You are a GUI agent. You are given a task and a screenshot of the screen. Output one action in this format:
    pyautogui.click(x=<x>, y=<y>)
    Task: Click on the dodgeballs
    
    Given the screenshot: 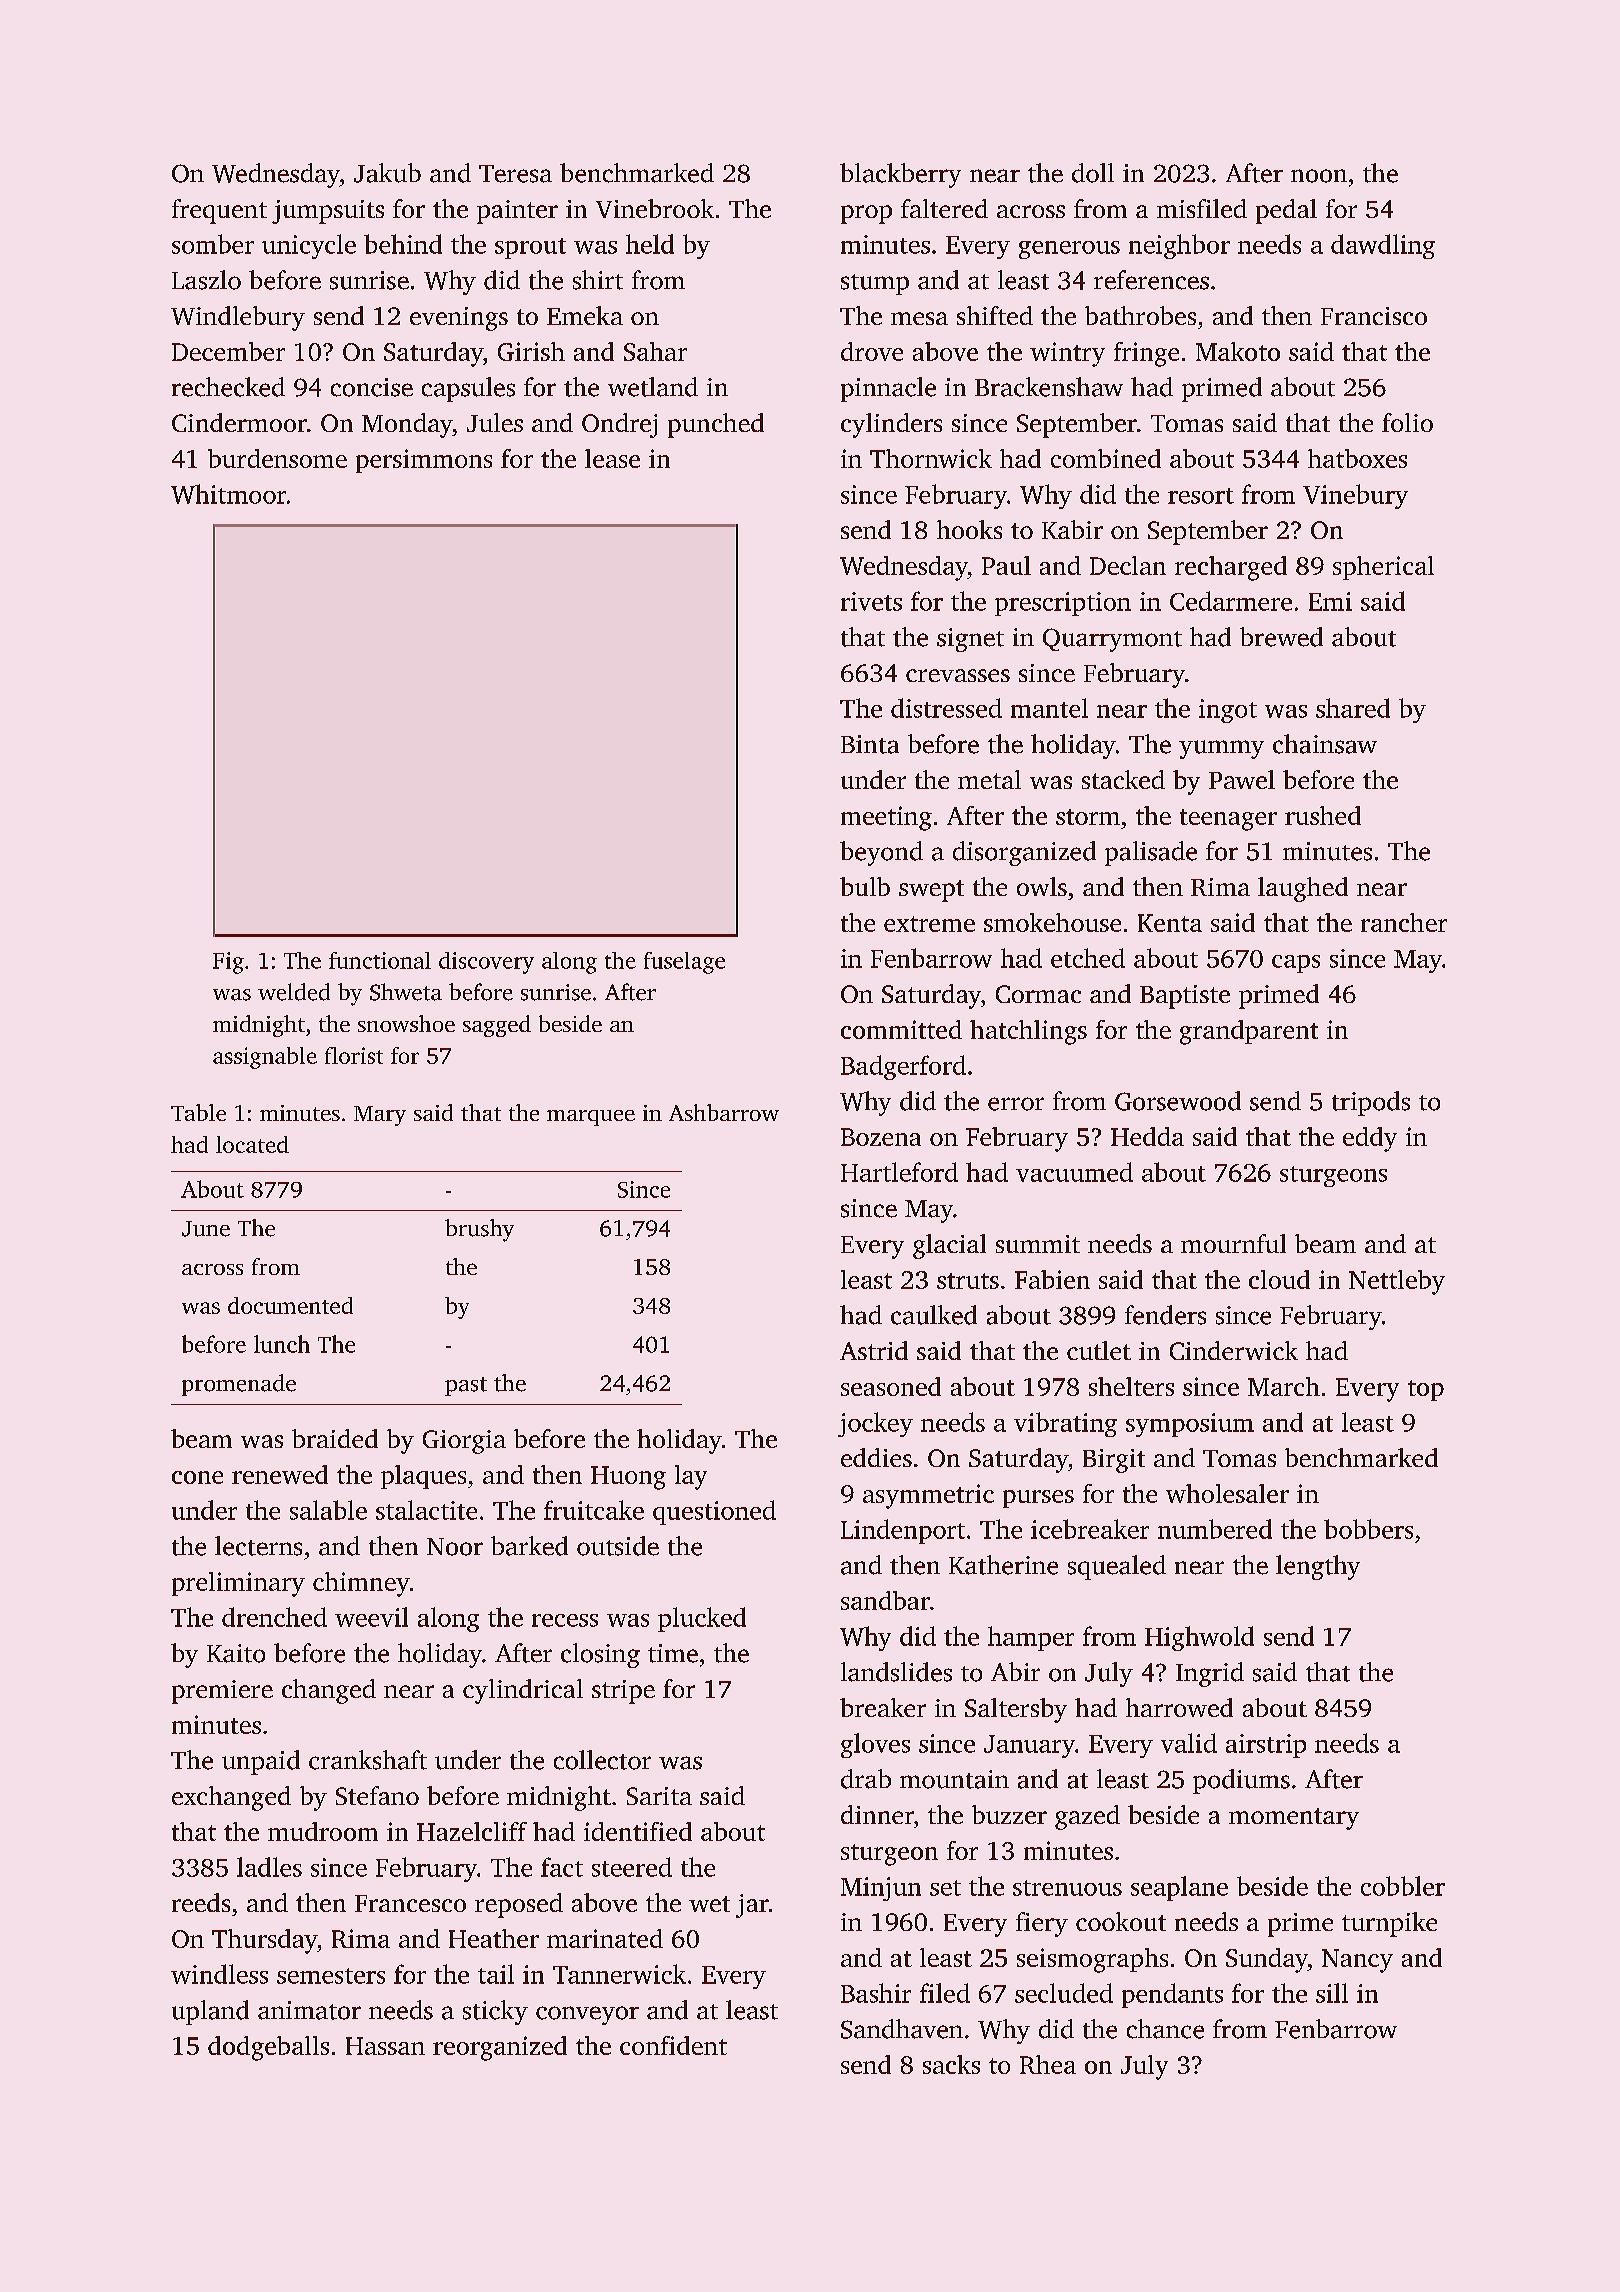 What is the action you would take?
    pyautogui.click(x=268, y=2048)
